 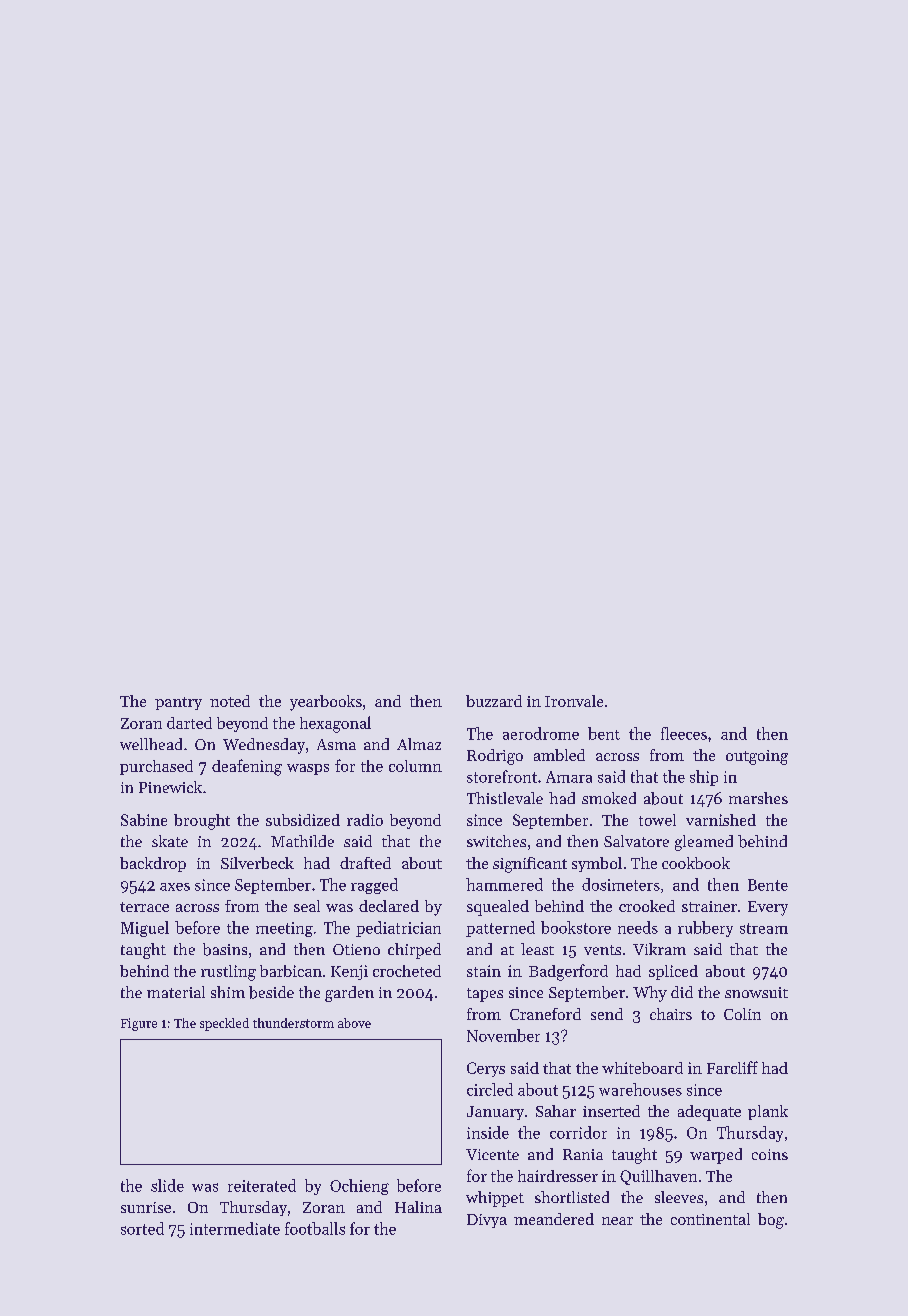 What do you see at coordinates (487, 1221) in the document?
I see `Divya` at bounding box center [487, 1221].
